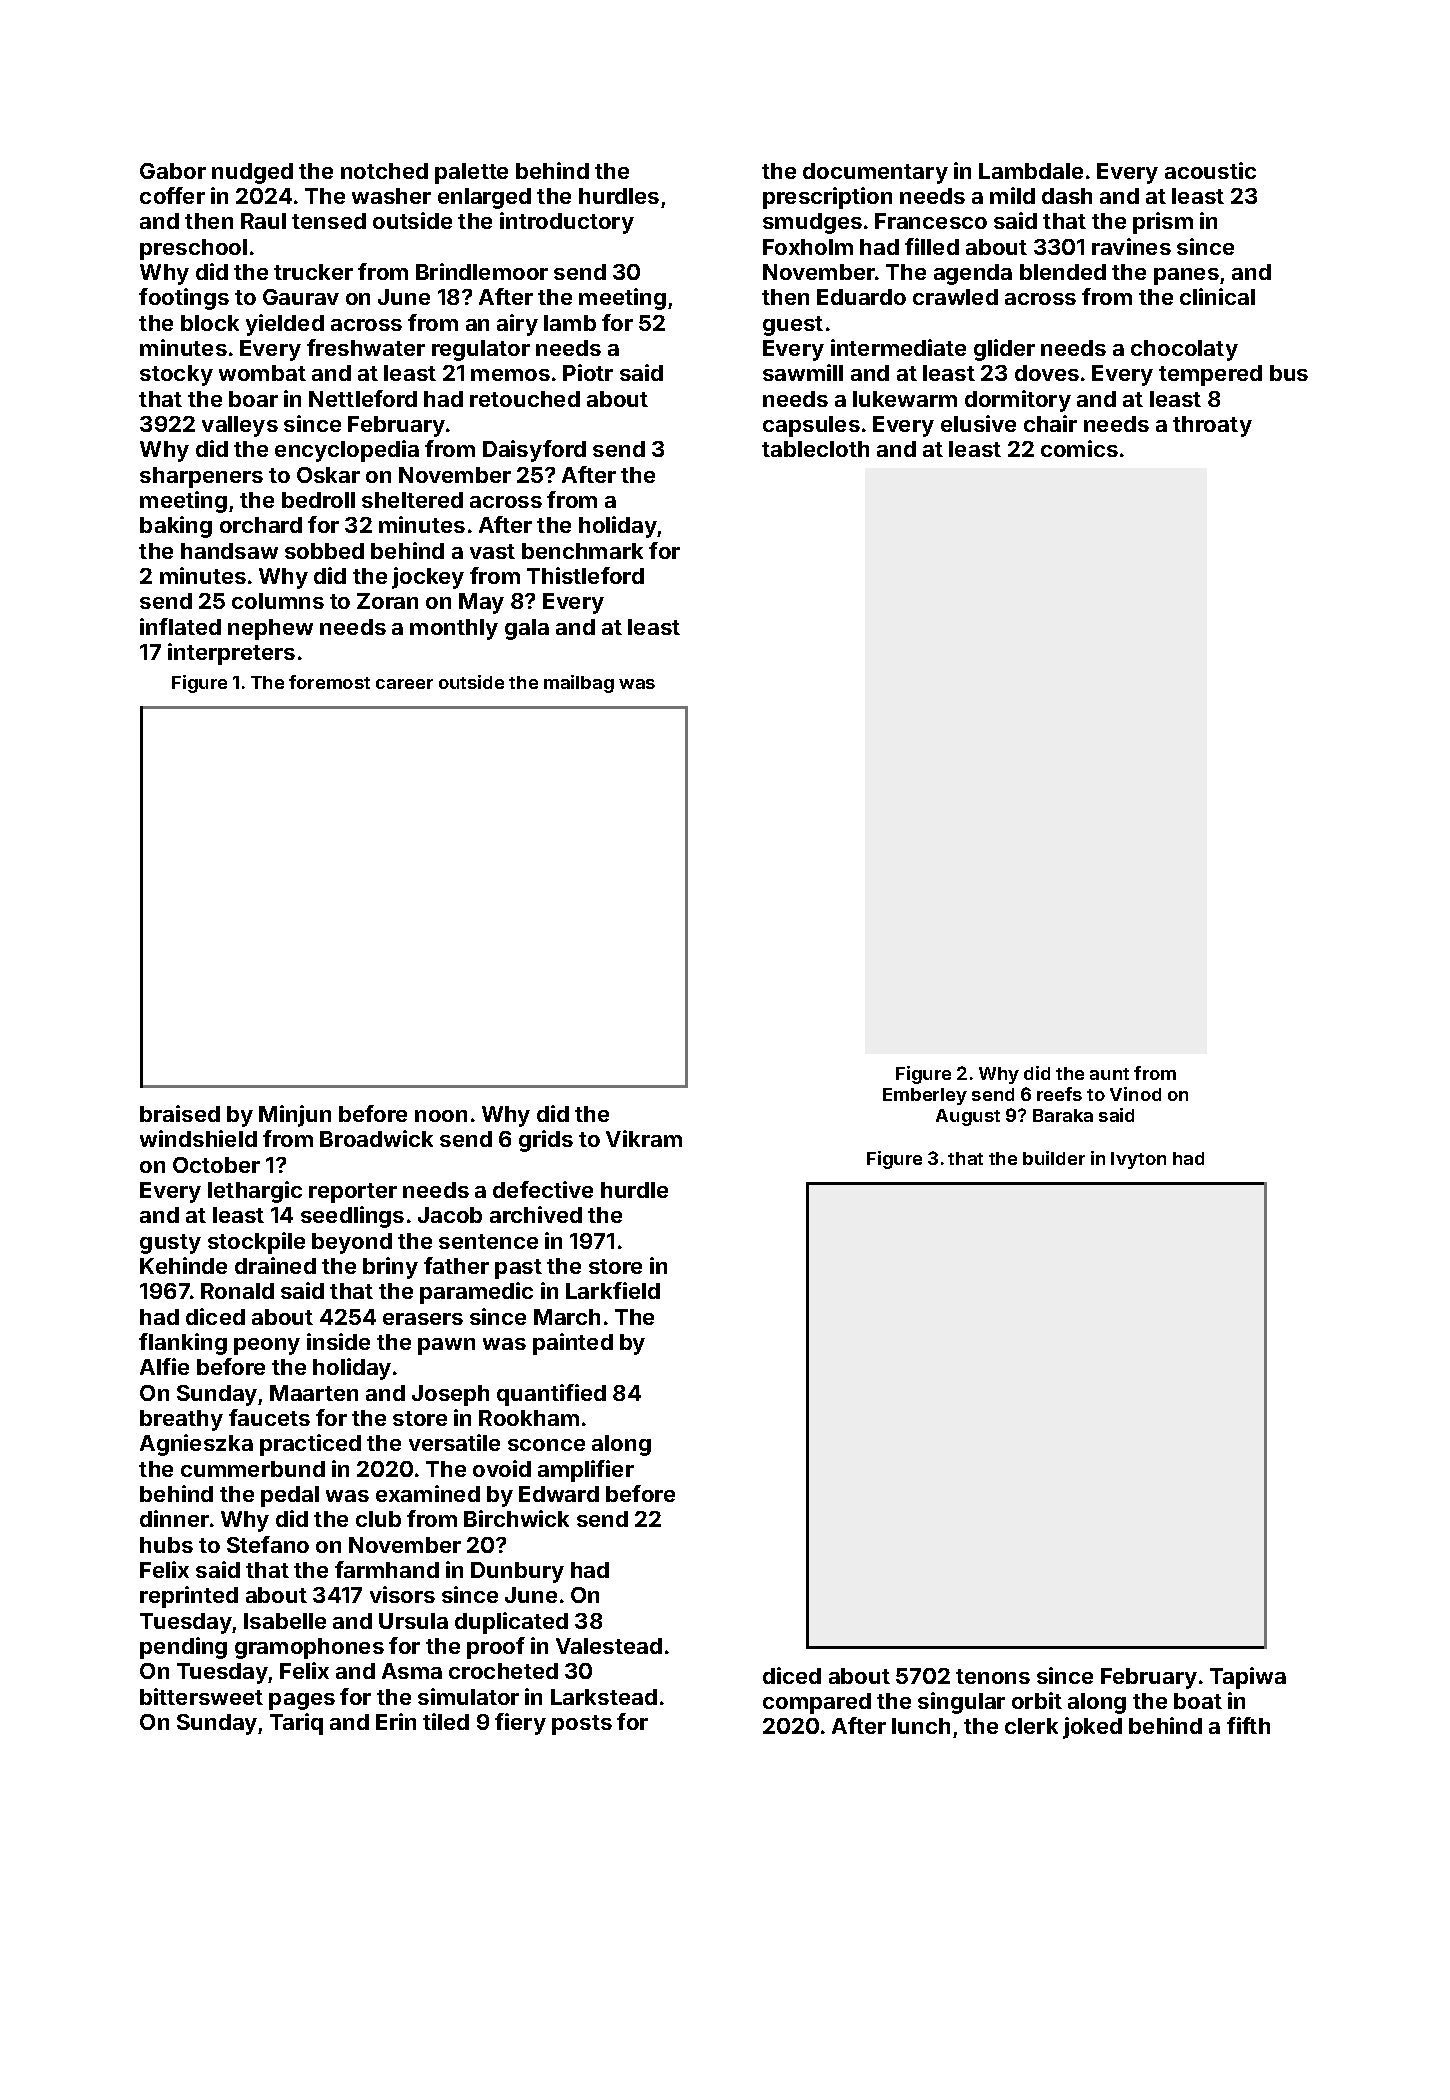 Image resolution: width=1450 pixels, height=2100 pixels. What do you see at coordinates (993, 1676) in the image?
I see `tenons` at bounding box center [993, 1676].
